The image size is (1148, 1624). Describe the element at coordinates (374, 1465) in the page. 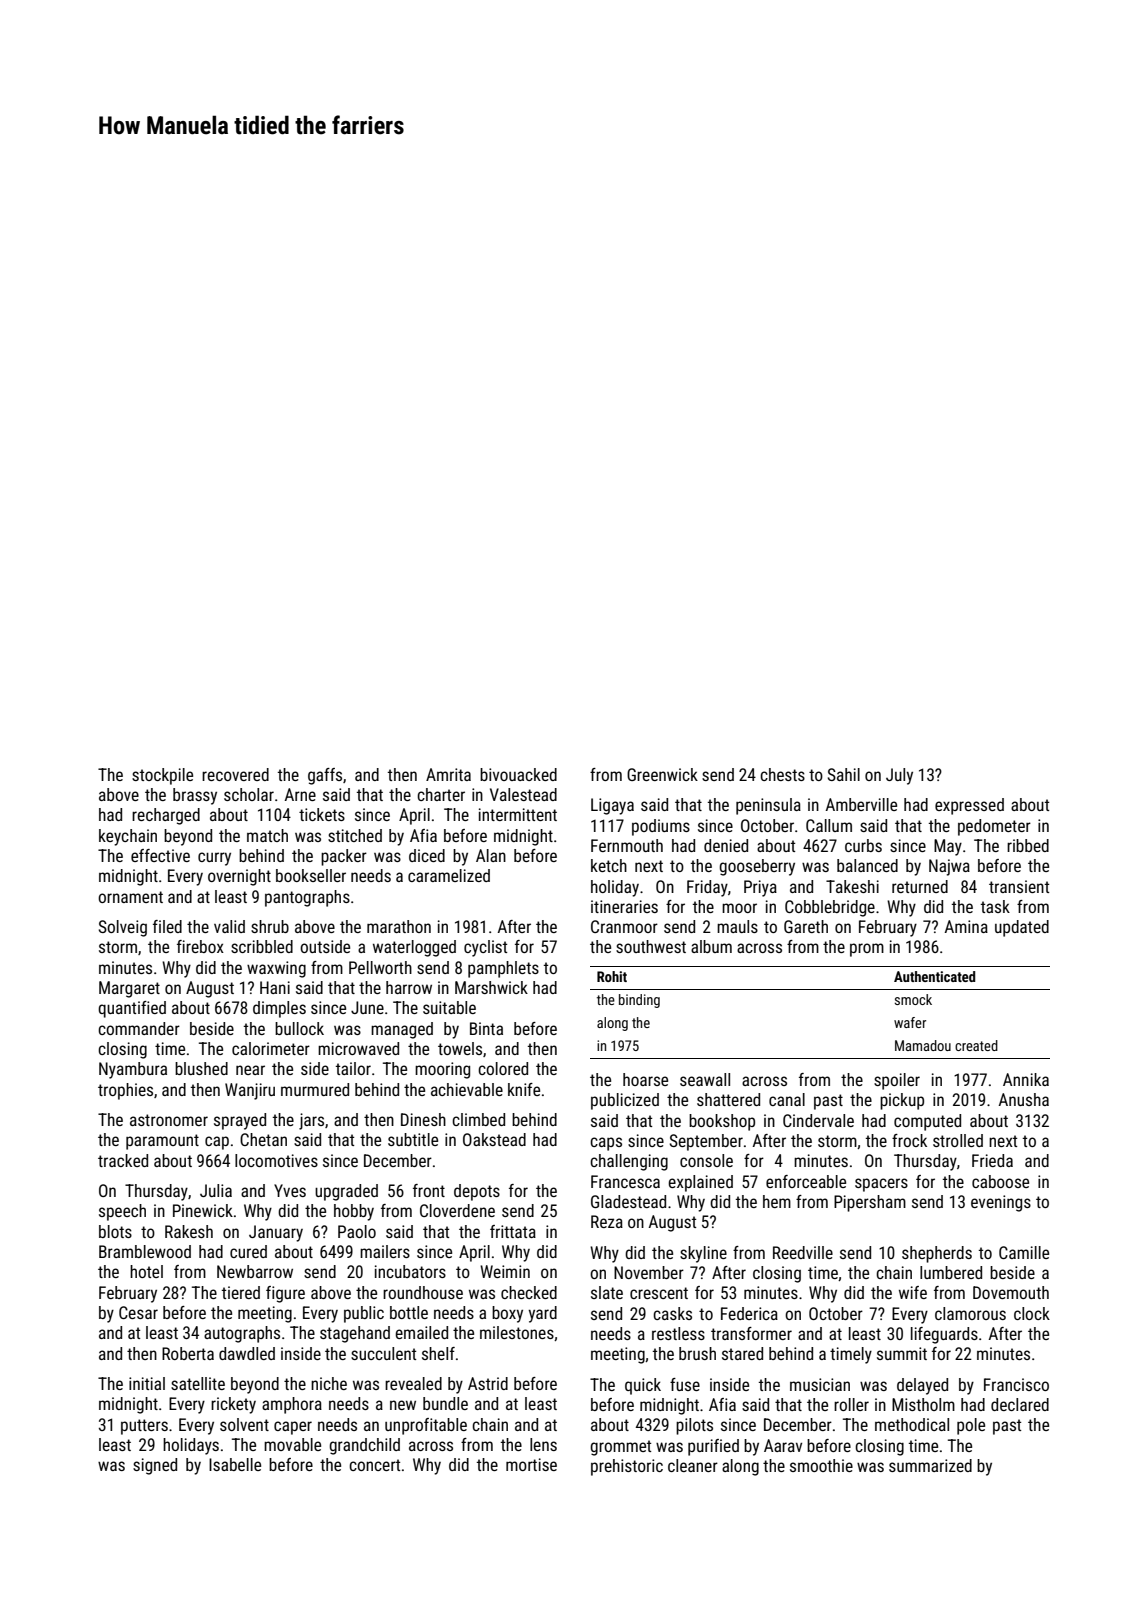

I see `concert` at that location.
